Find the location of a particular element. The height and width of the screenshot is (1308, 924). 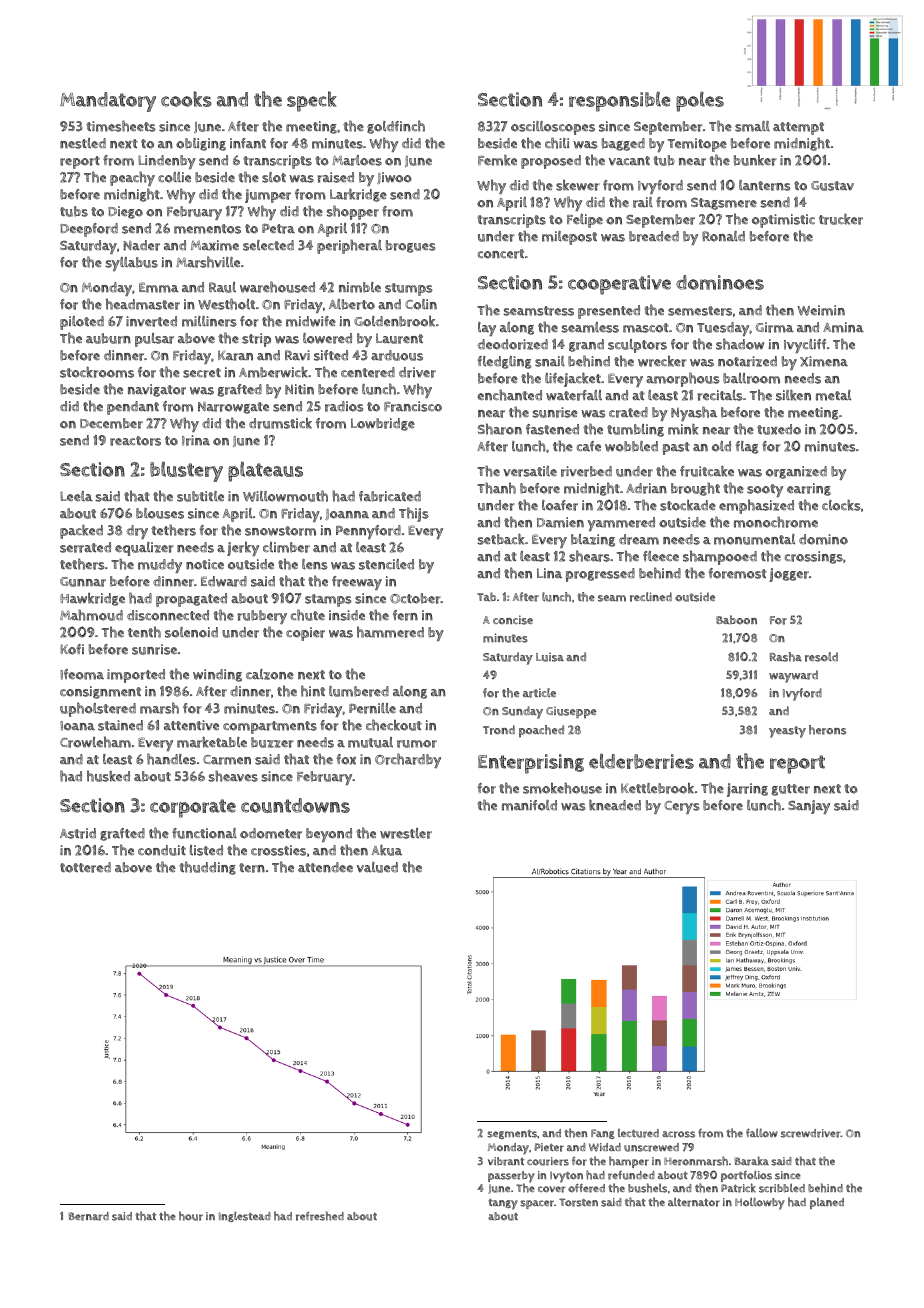

Bernard is located at coordinates (88, 1216).
